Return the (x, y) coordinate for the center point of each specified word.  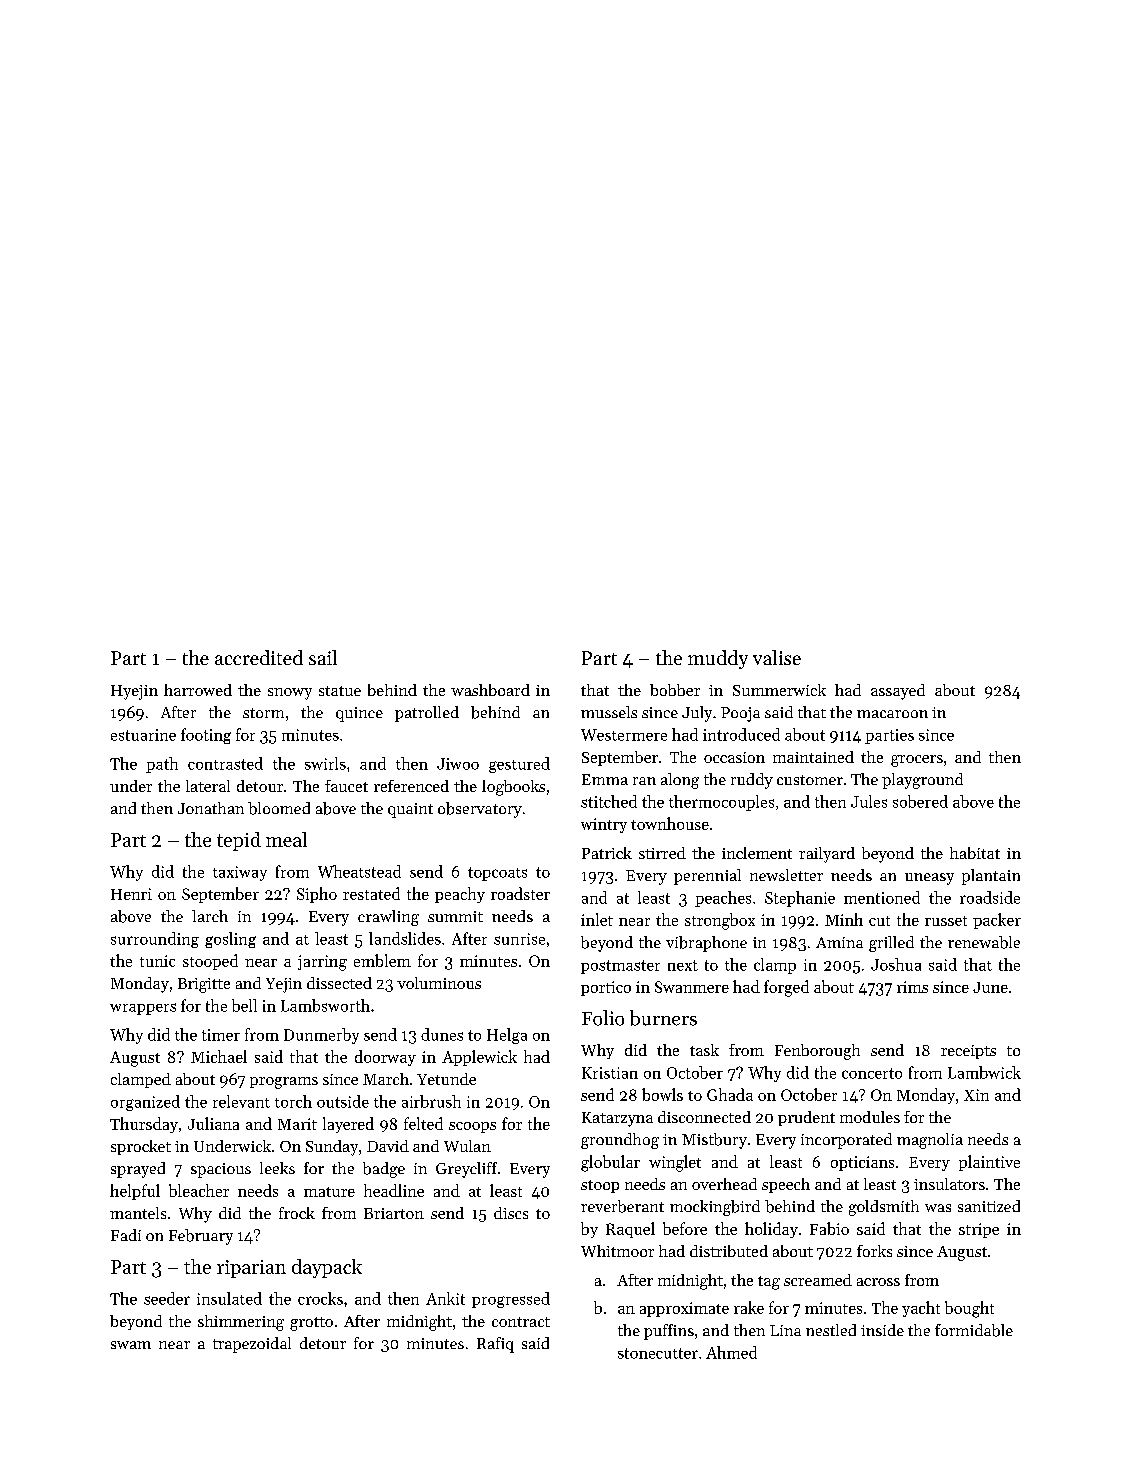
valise (777, 657)
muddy (718, 659)
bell (244, 1005)
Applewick (479, 1058)
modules (870, 1117)
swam (131, 1345)
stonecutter (658, 1353)
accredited (259, 657)
